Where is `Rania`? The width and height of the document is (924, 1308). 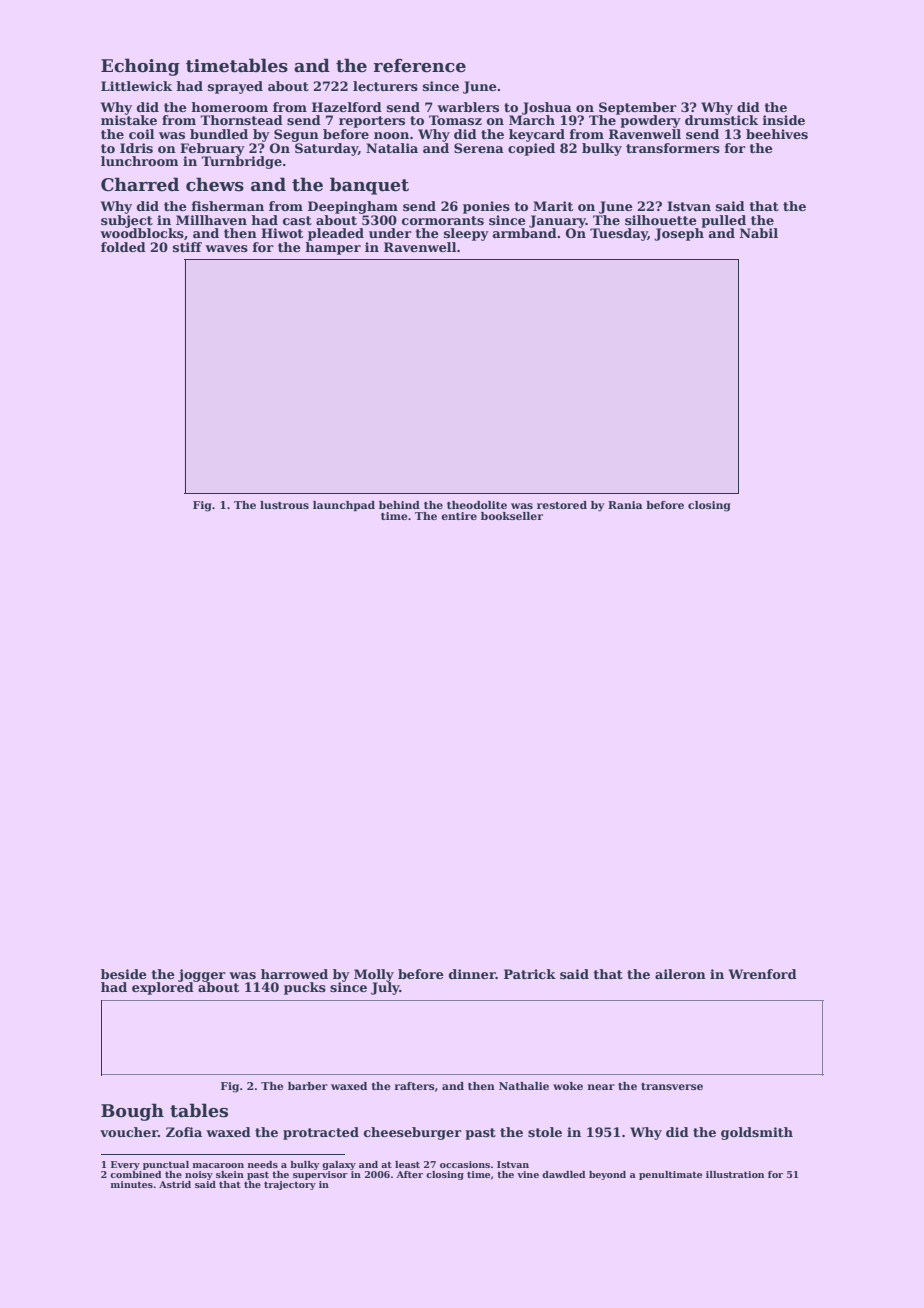
Rania is located at coordinates (625, 505).
